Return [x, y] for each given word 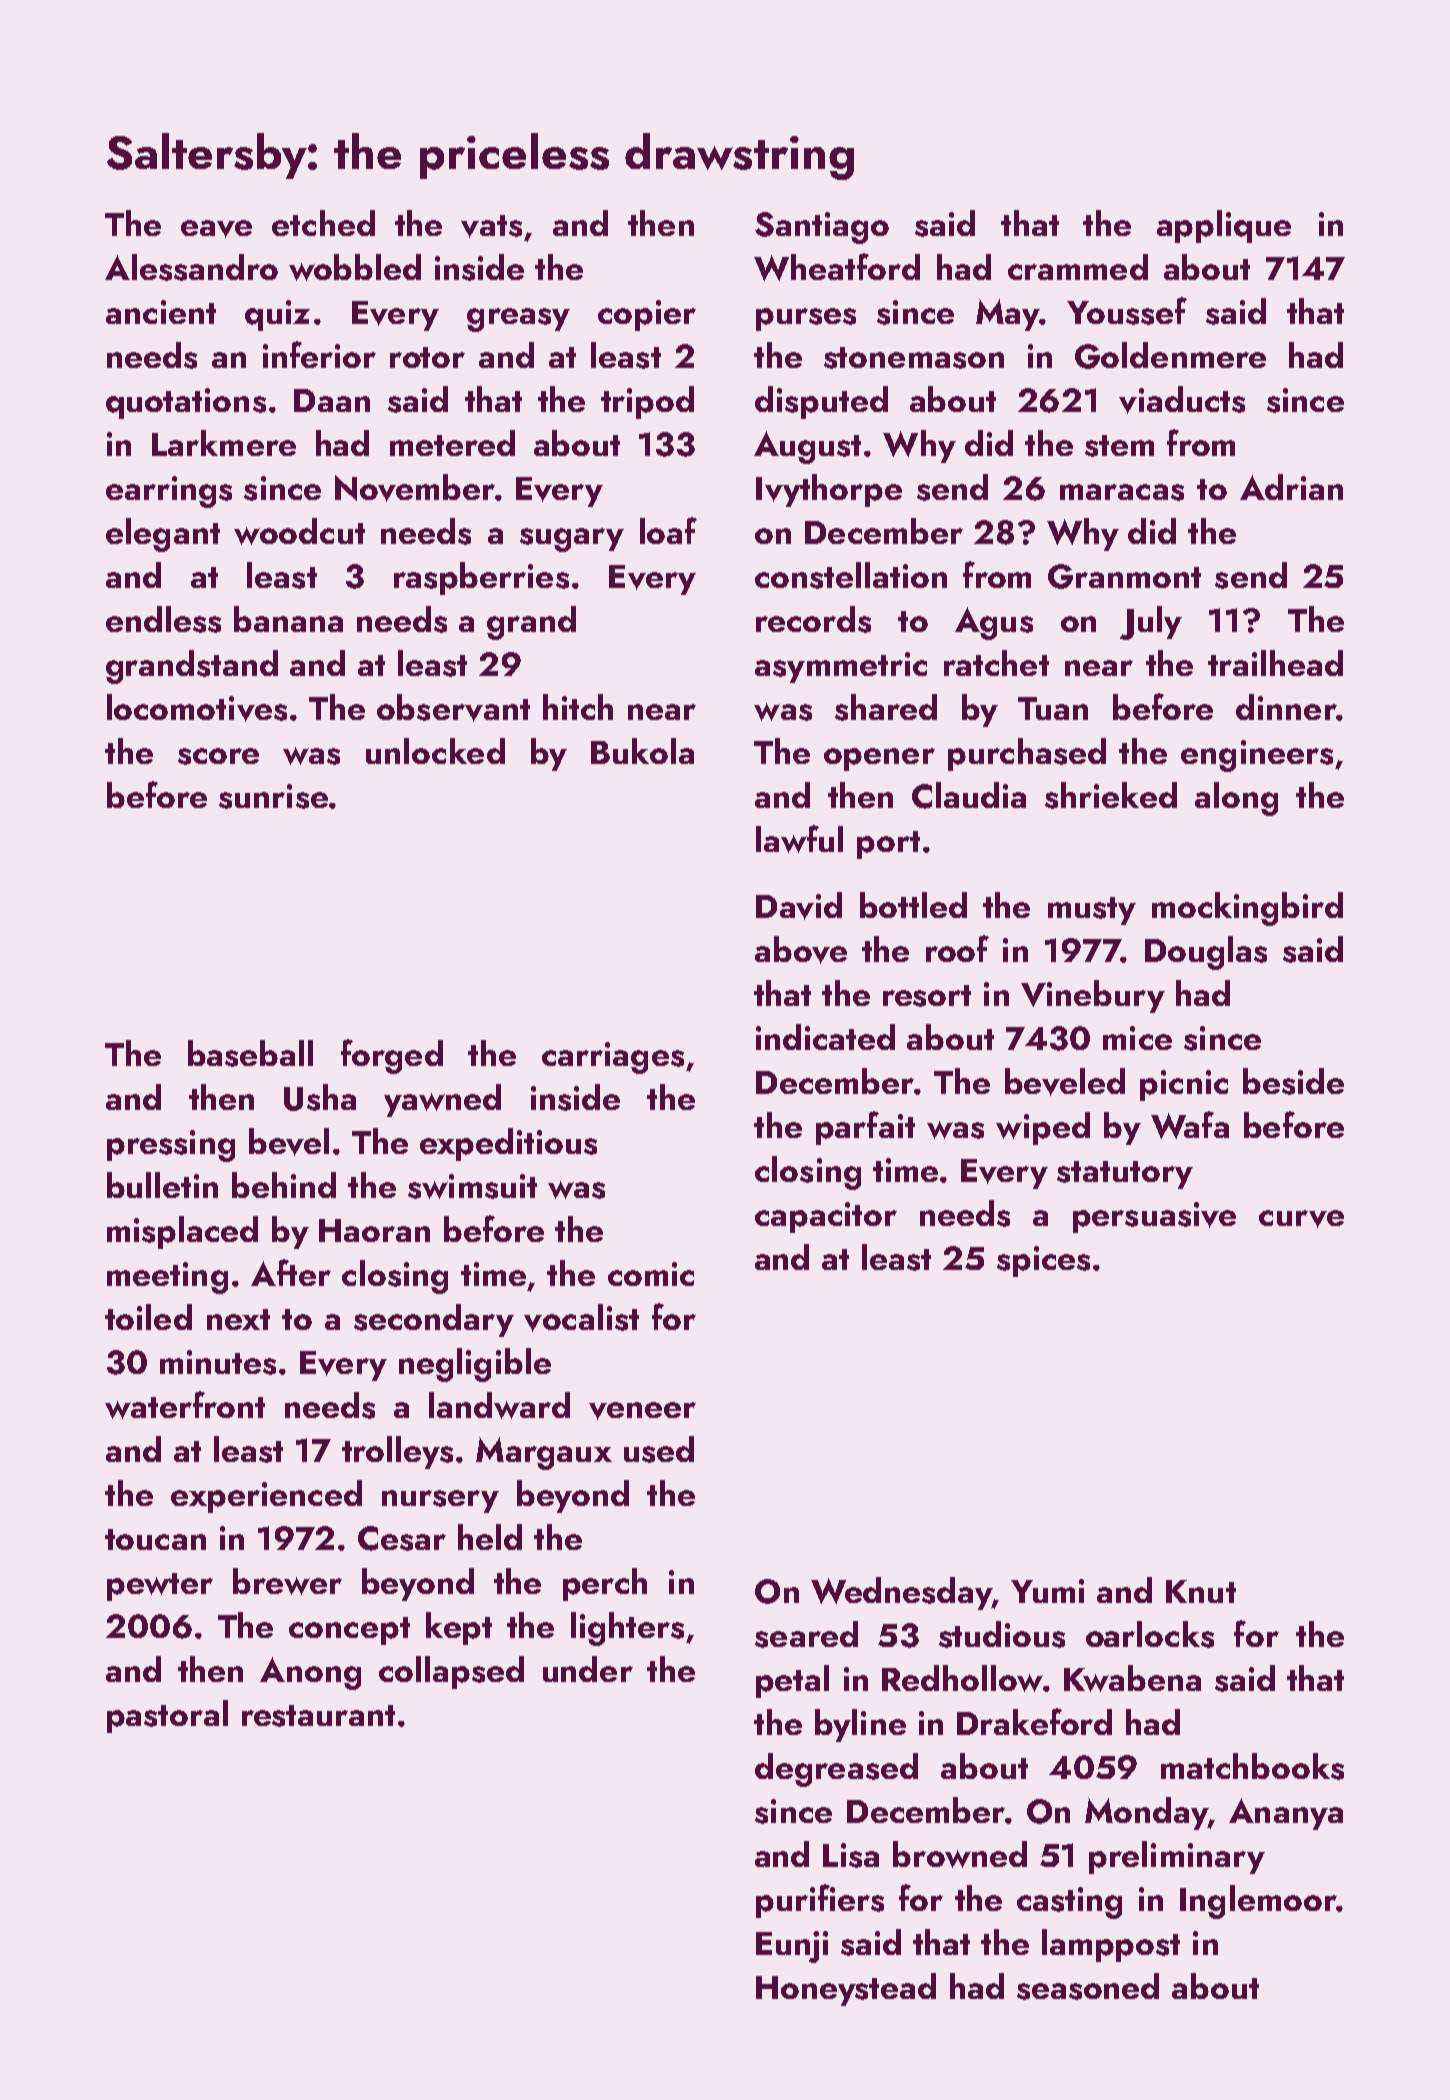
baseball [250, 1053]
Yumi [1047, 1591]
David [799, 906]
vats [491, 226]
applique [1224, 226]
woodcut [299, 531]
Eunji [792, 1947]
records [813, 619]
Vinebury [1093, 996]
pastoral [167, 1716]
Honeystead [846, 1989]
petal [792, 1681]
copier [647, 315]
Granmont [1124, 576]
